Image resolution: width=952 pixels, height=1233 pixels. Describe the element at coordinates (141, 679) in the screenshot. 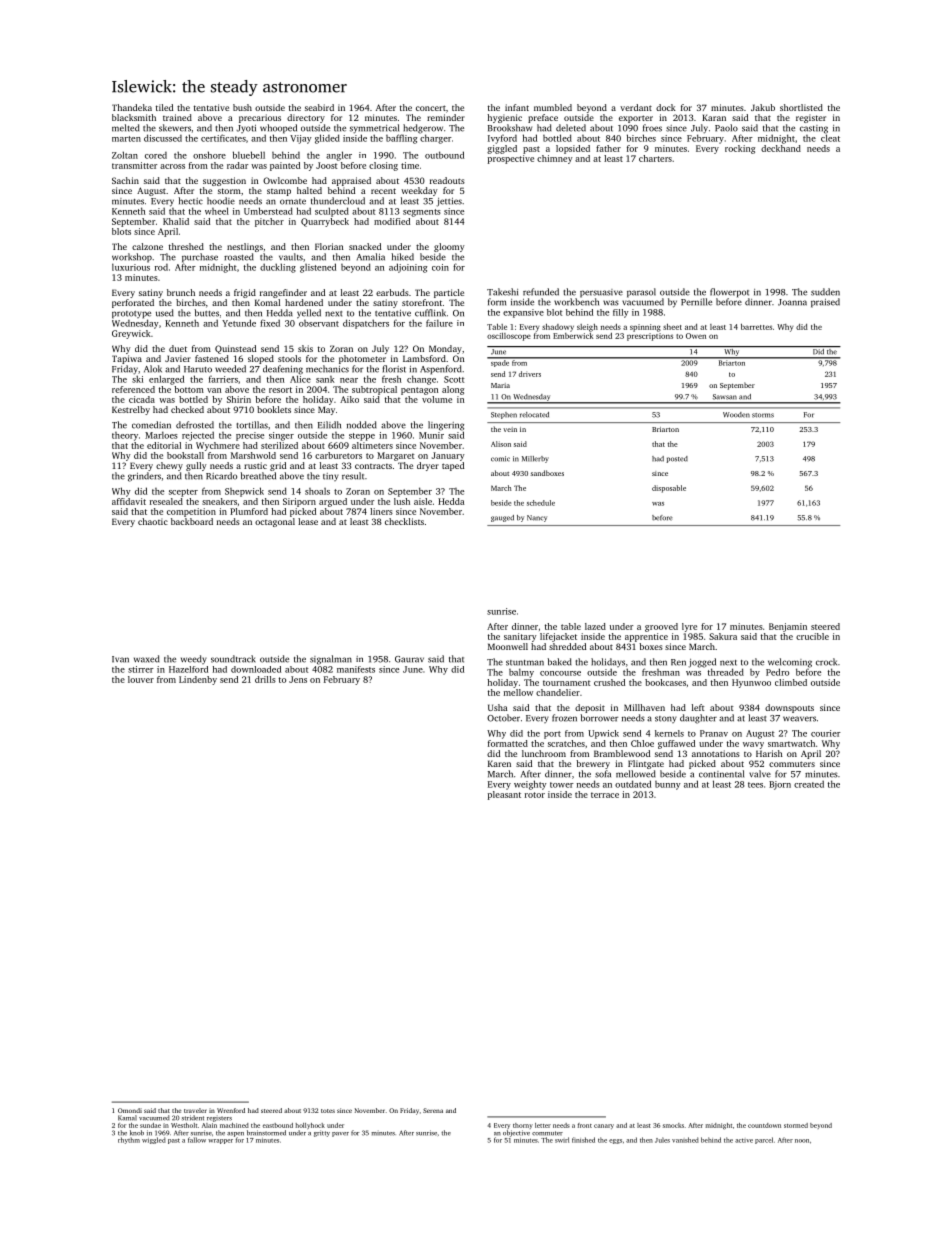

I see `louver` at that location.
